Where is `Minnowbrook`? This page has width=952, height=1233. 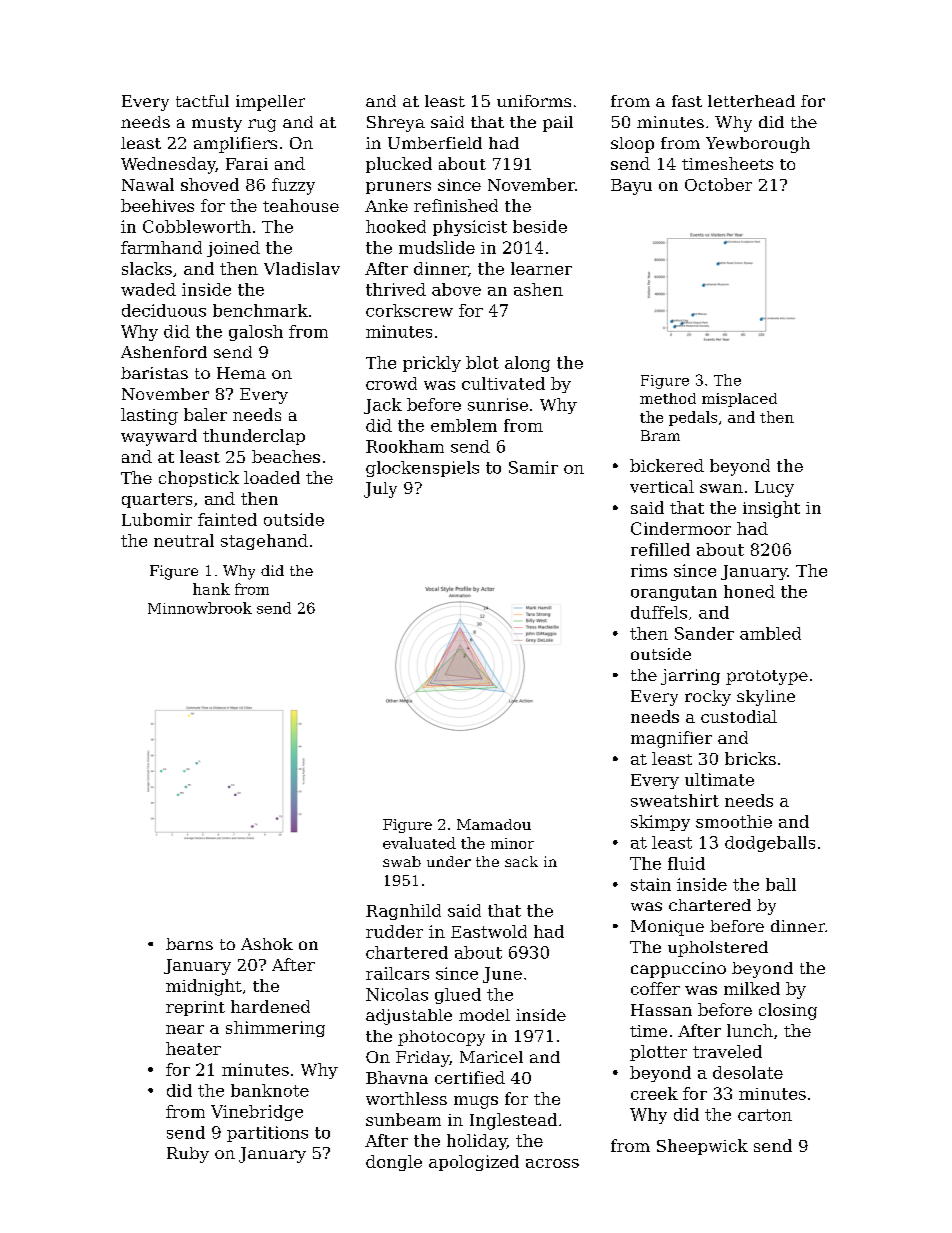
Minnowbrook is located at coordinates (200, 608).
